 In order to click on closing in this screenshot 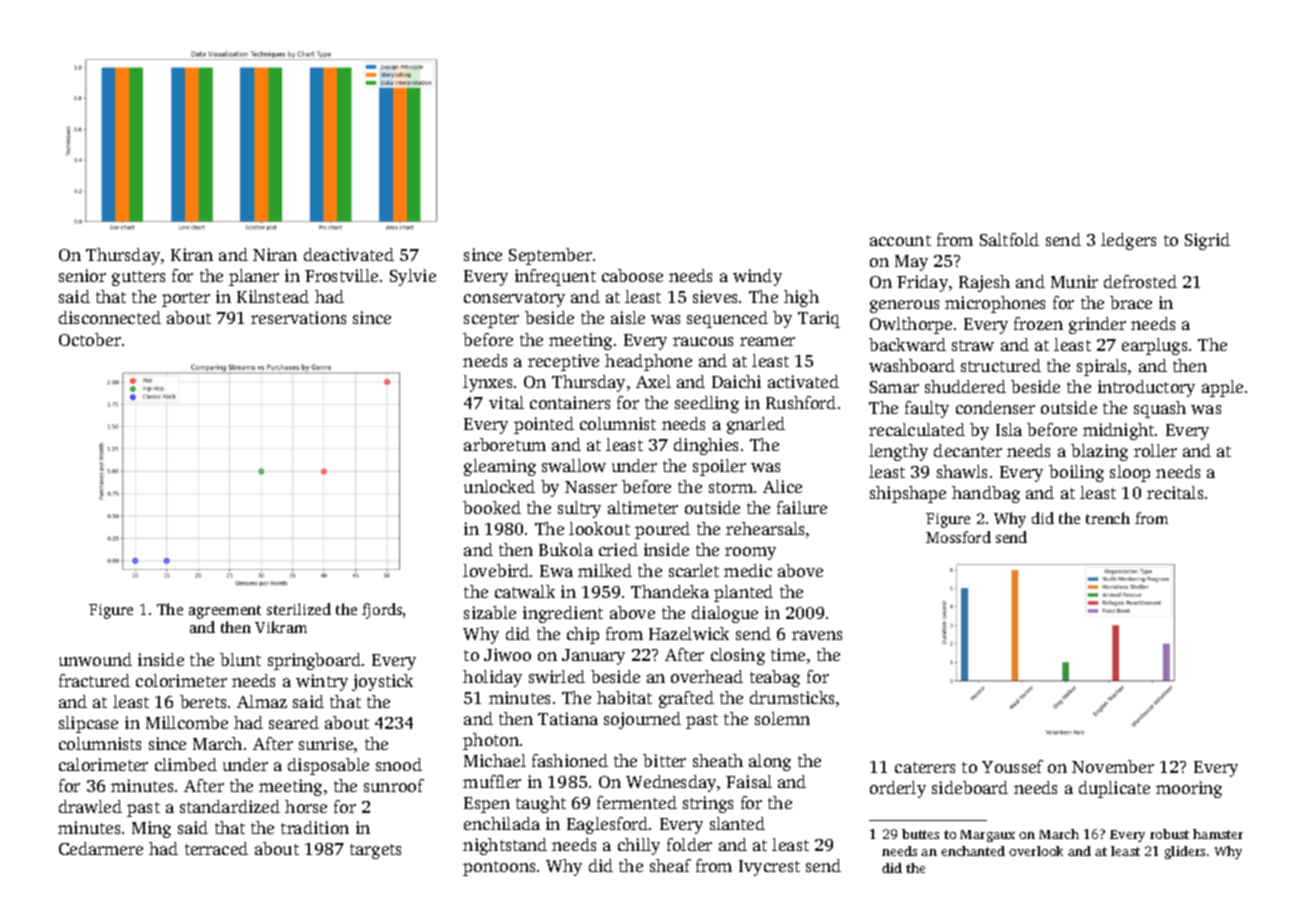, I will do `click(738, 656)`.
